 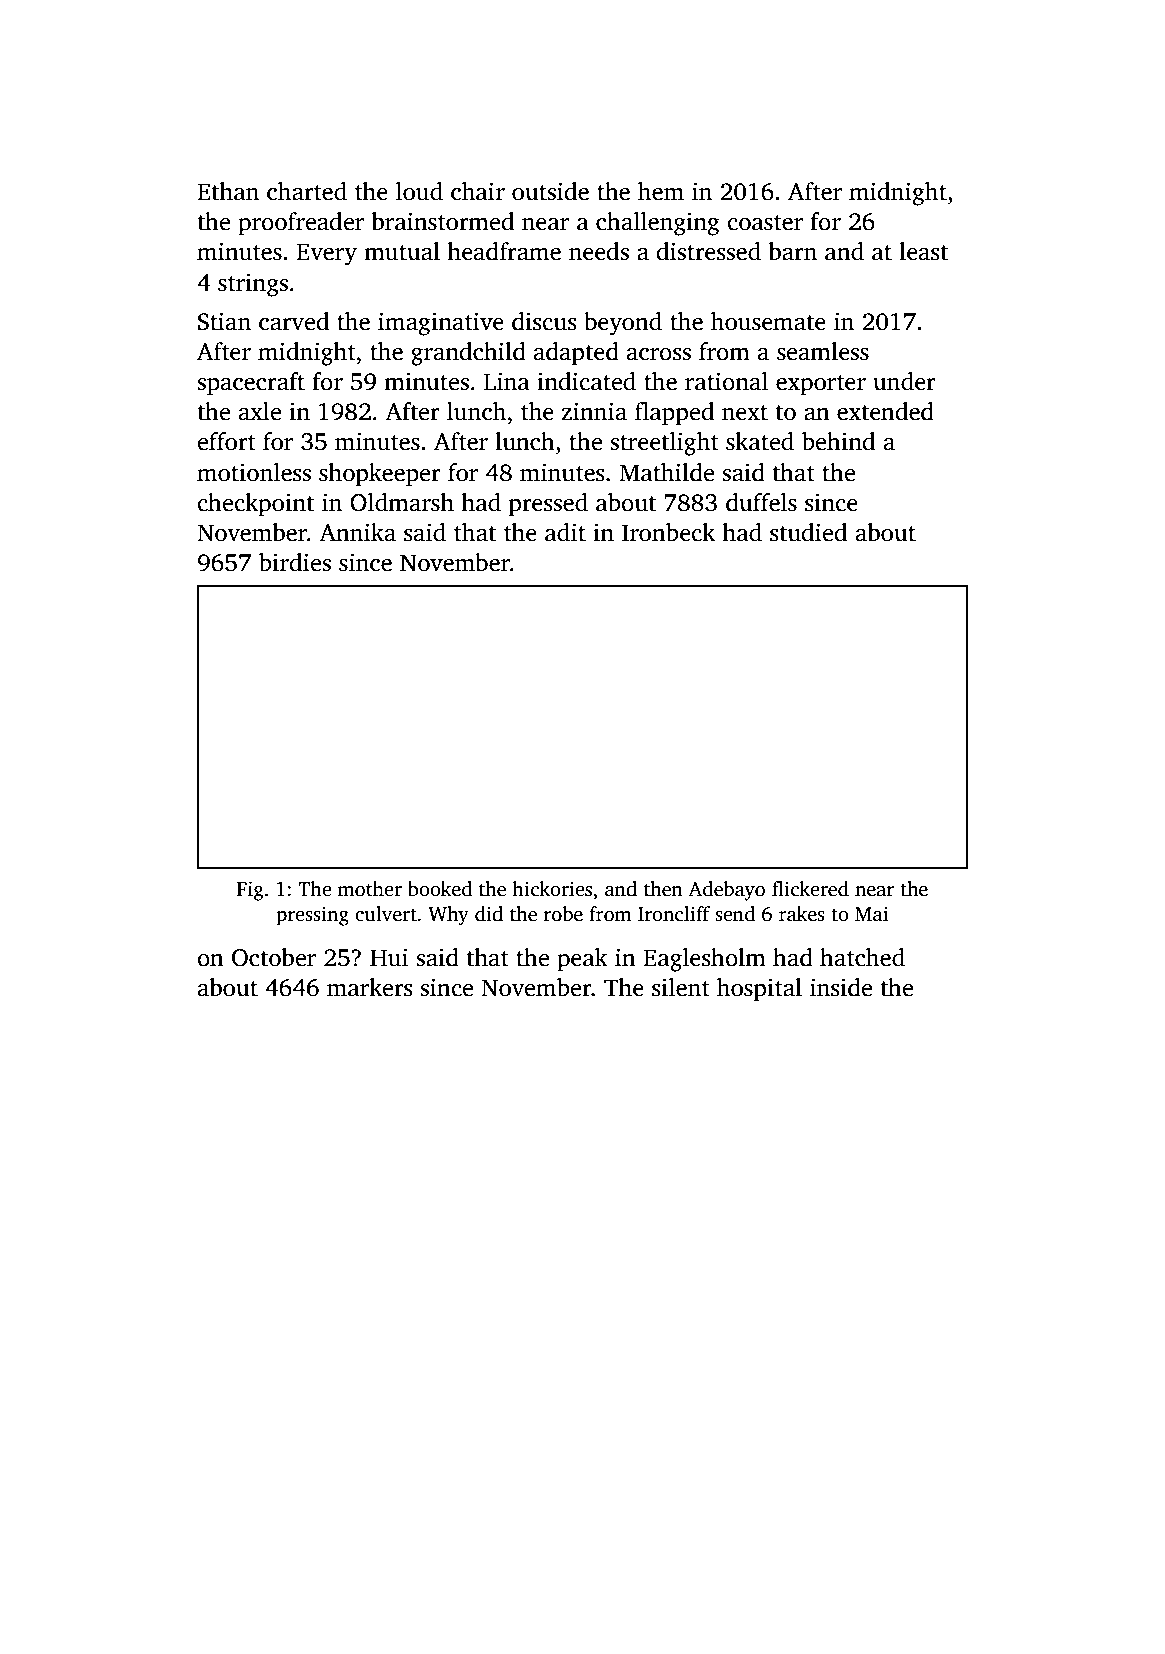 What do you see at coordinates (307, 191) in the page?
I see `charted` at bounding box center [307, 191].
